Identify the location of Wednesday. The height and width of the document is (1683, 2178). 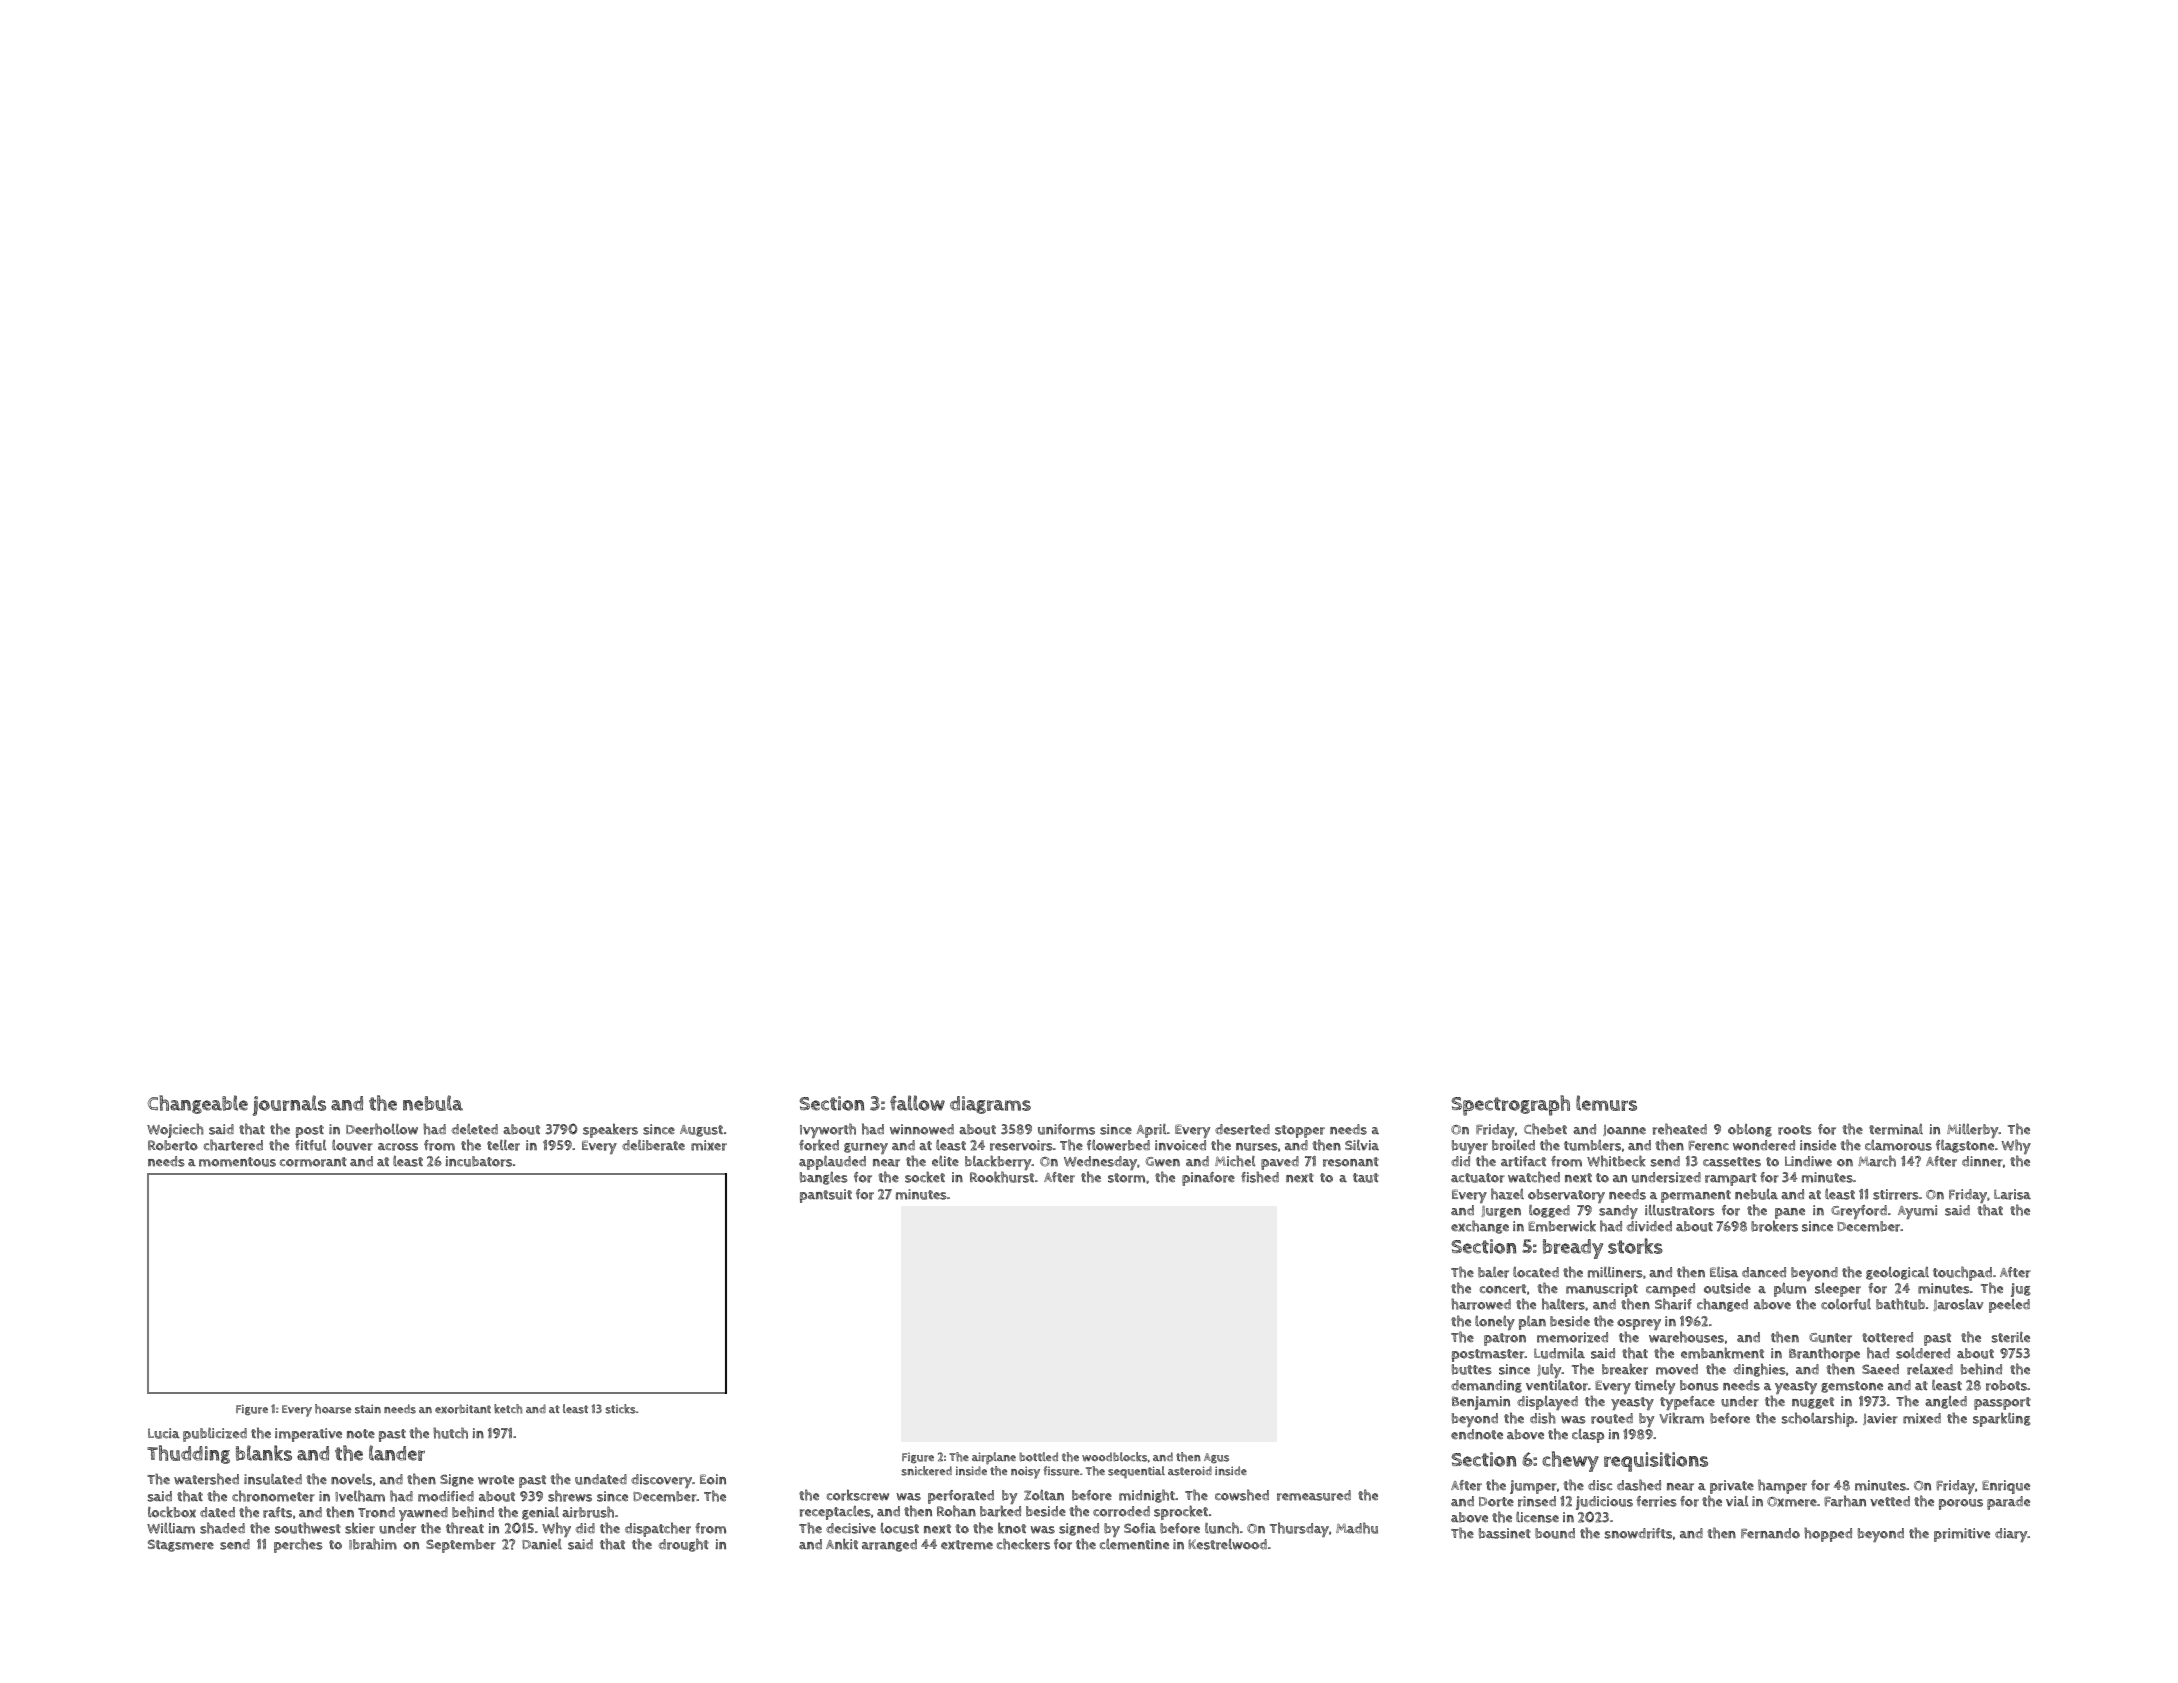
(1100, 1164).
